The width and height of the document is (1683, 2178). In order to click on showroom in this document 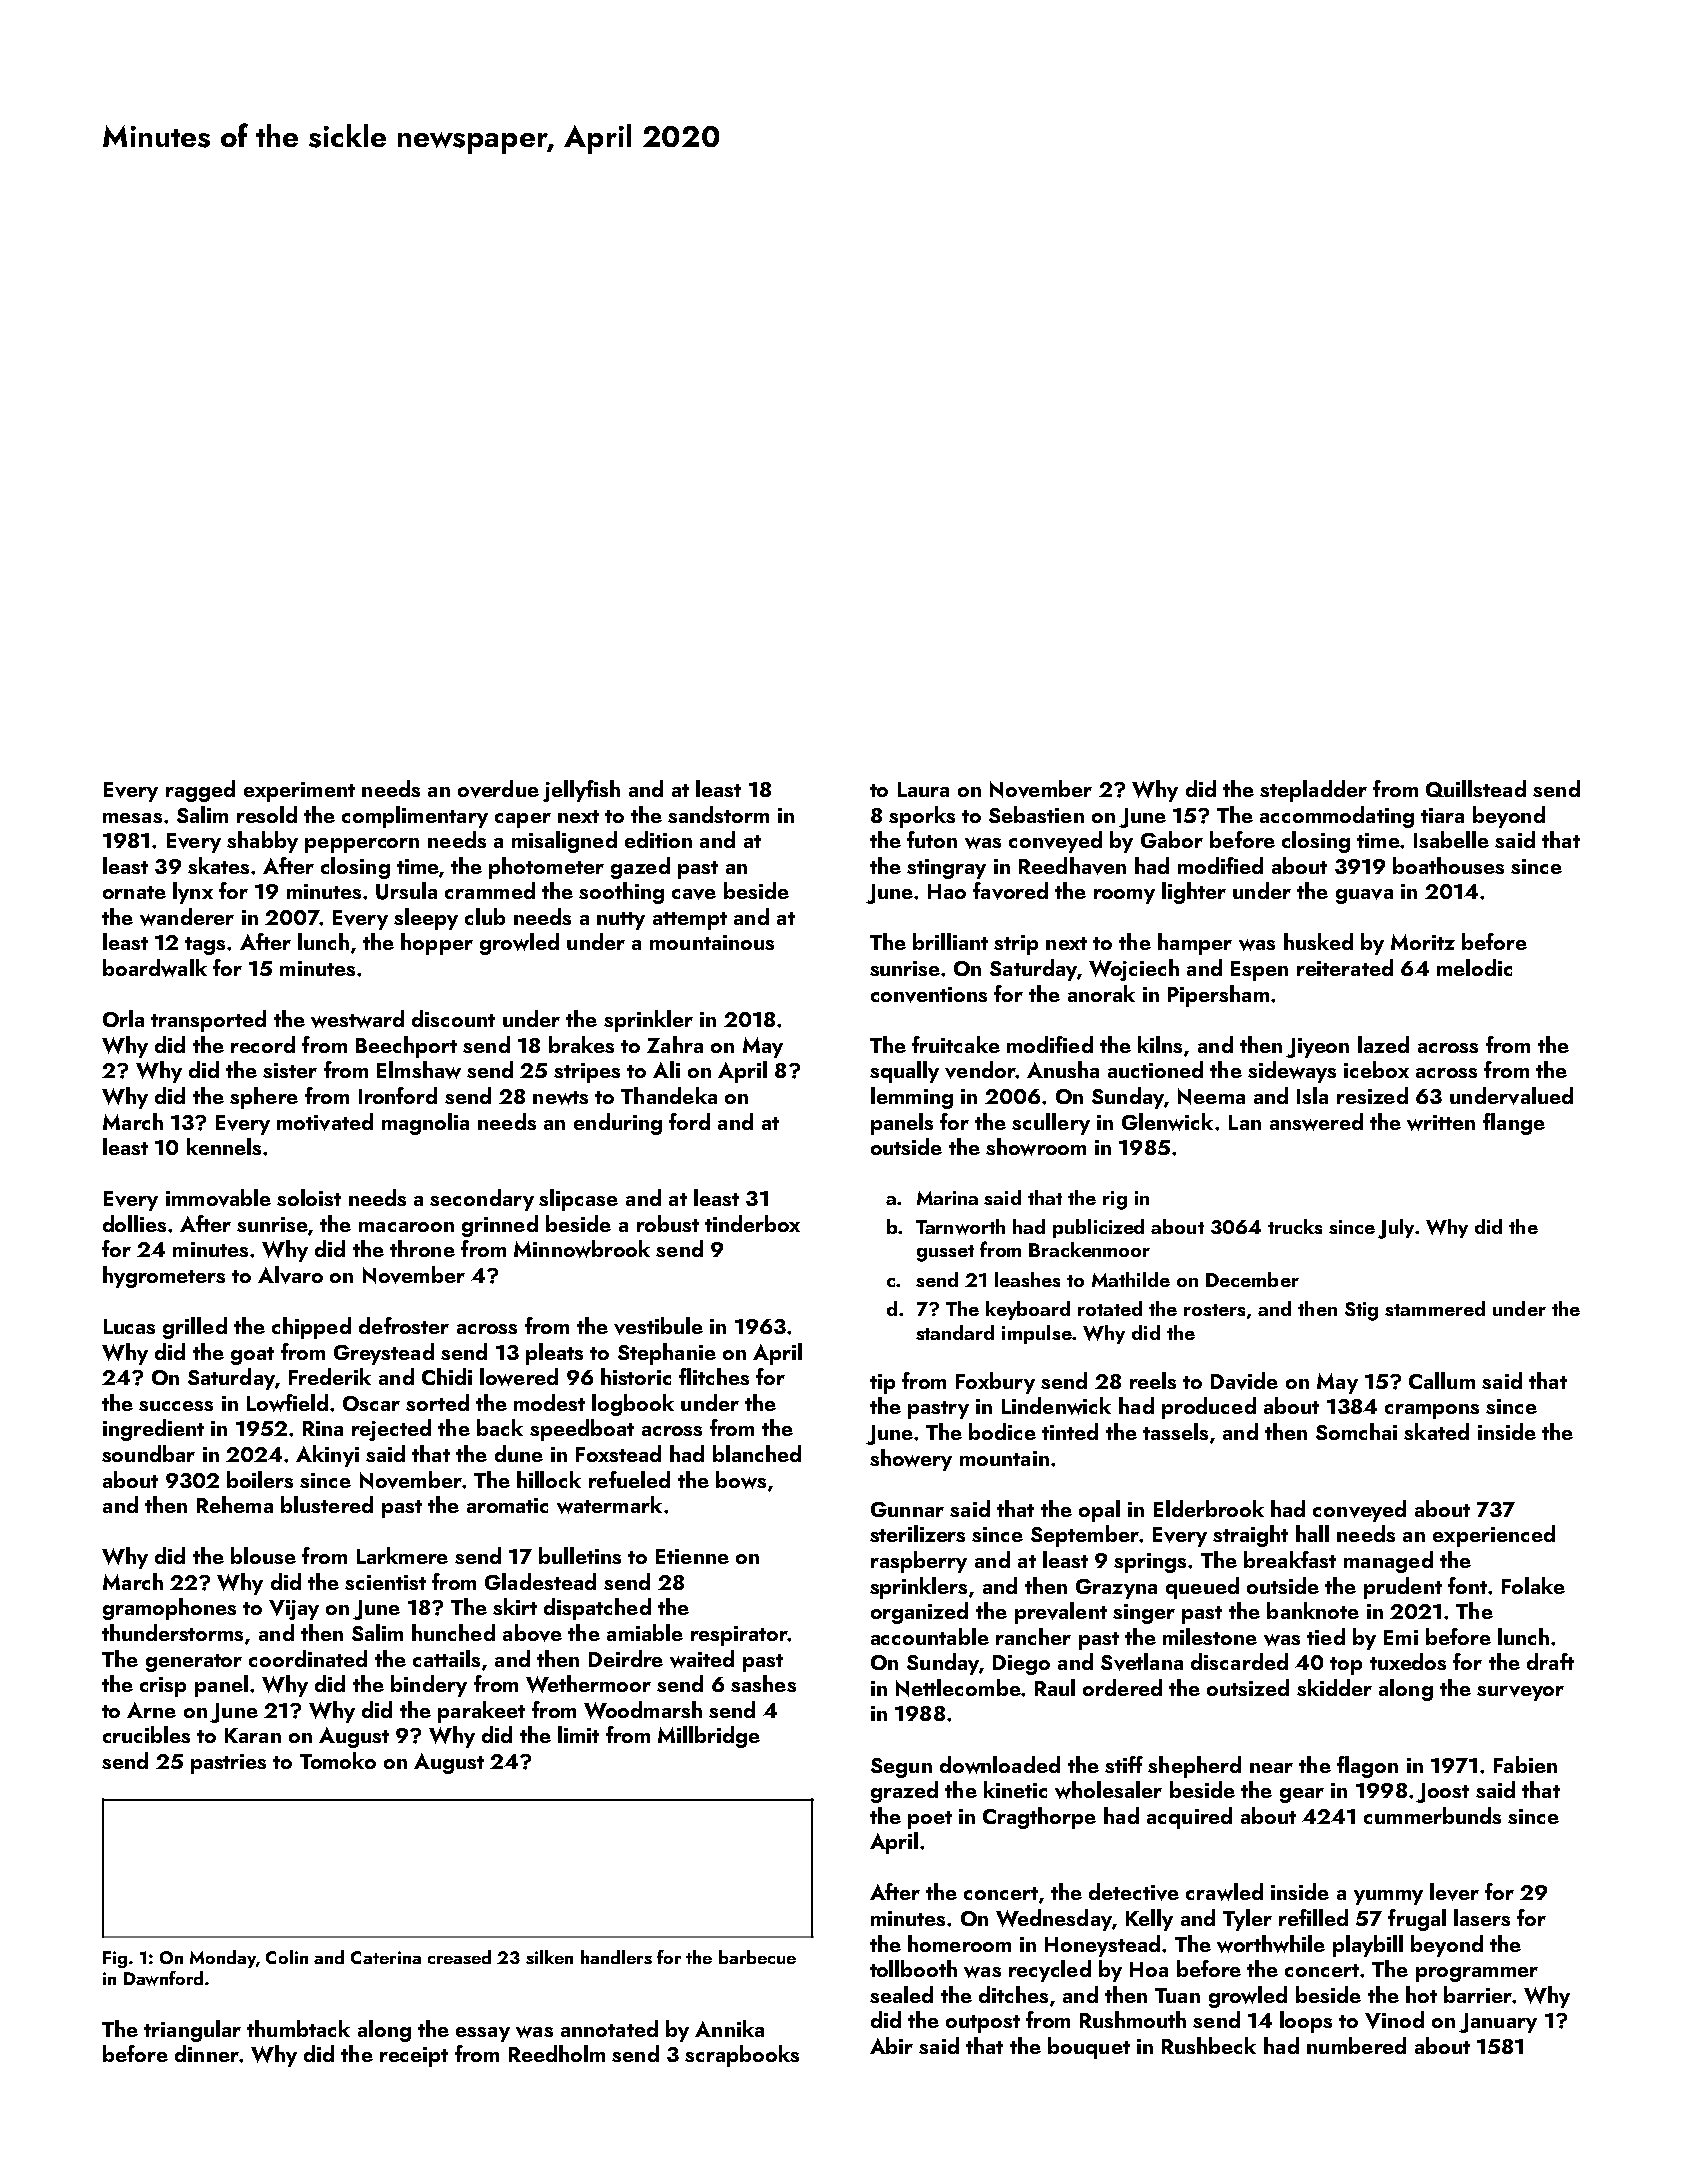, I will do `click(1036, 1147)`.
